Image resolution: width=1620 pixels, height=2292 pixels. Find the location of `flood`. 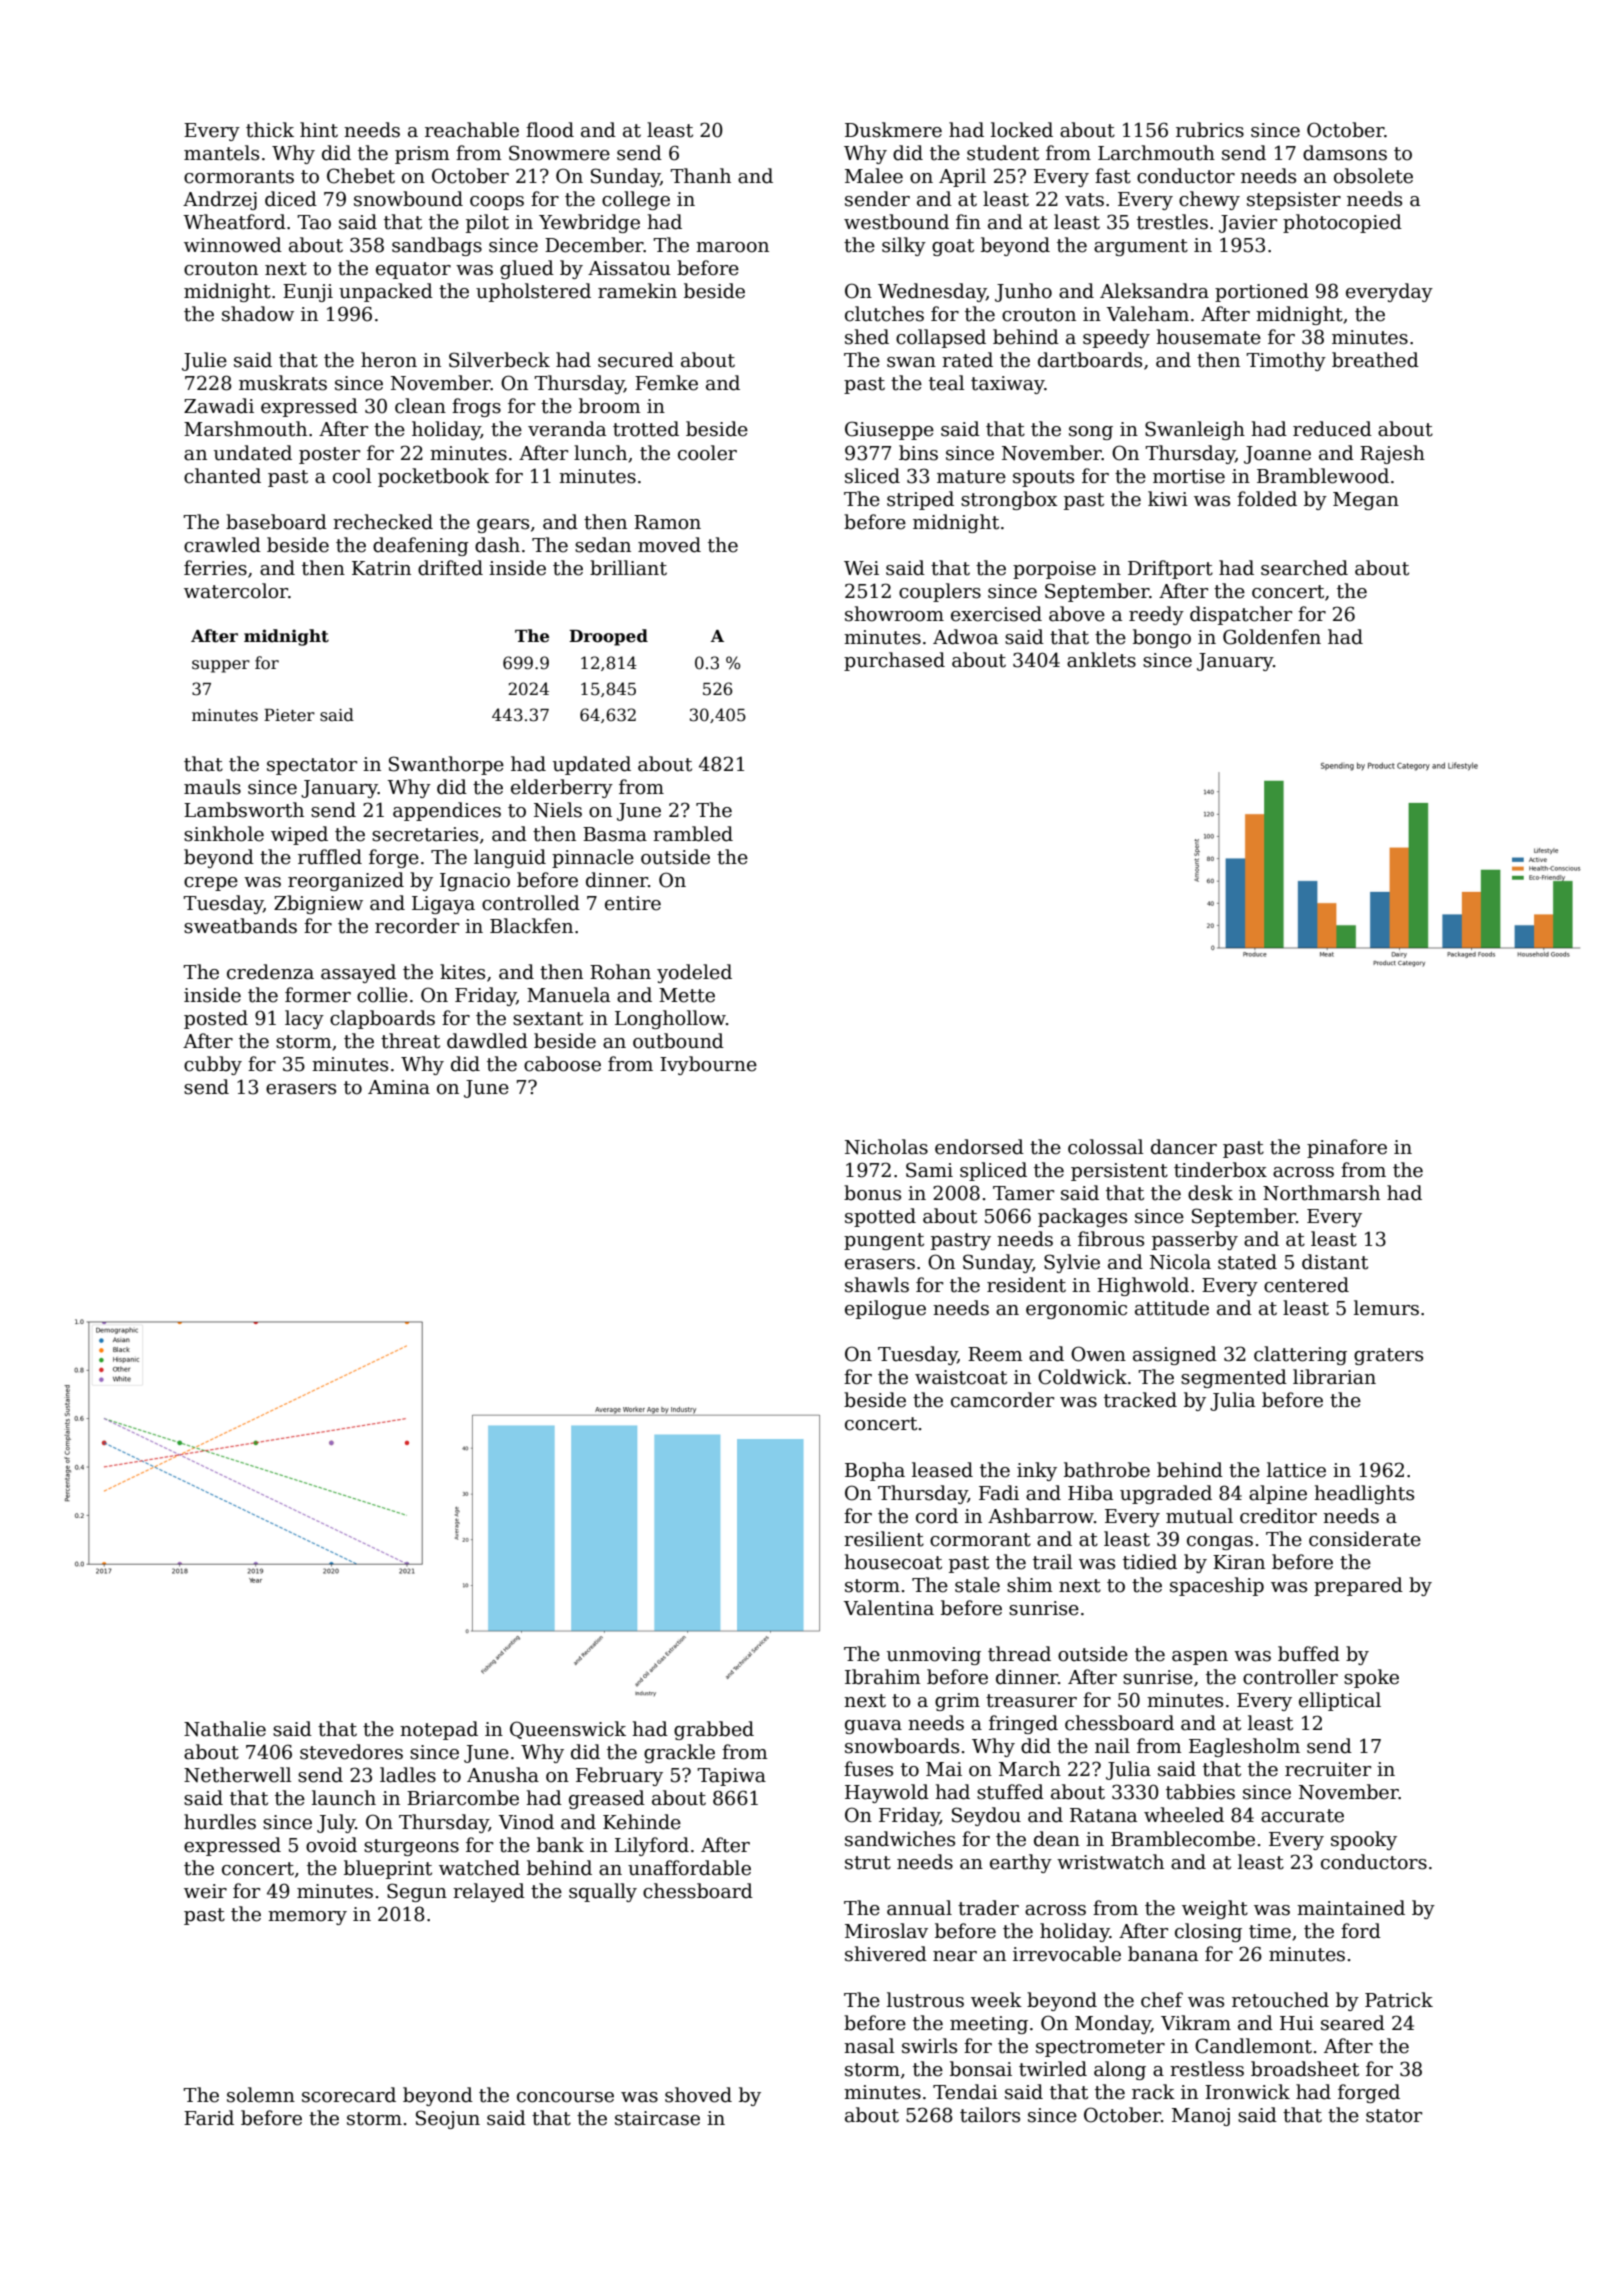

flood is located at coordinates (550, 130).
